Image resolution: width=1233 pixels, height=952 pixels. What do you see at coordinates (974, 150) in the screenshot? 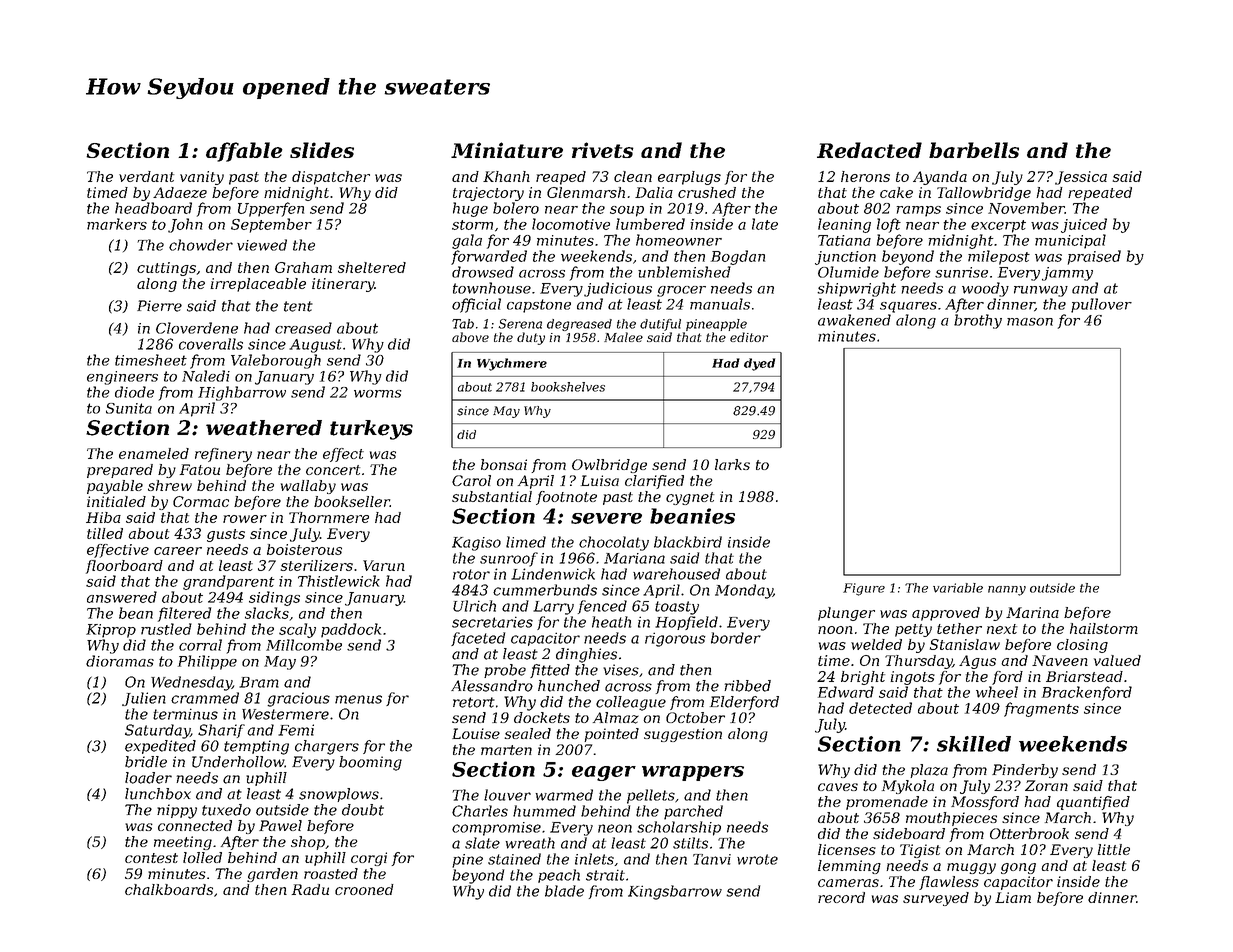
I see `barbells` at bounding box center [974, 150].
